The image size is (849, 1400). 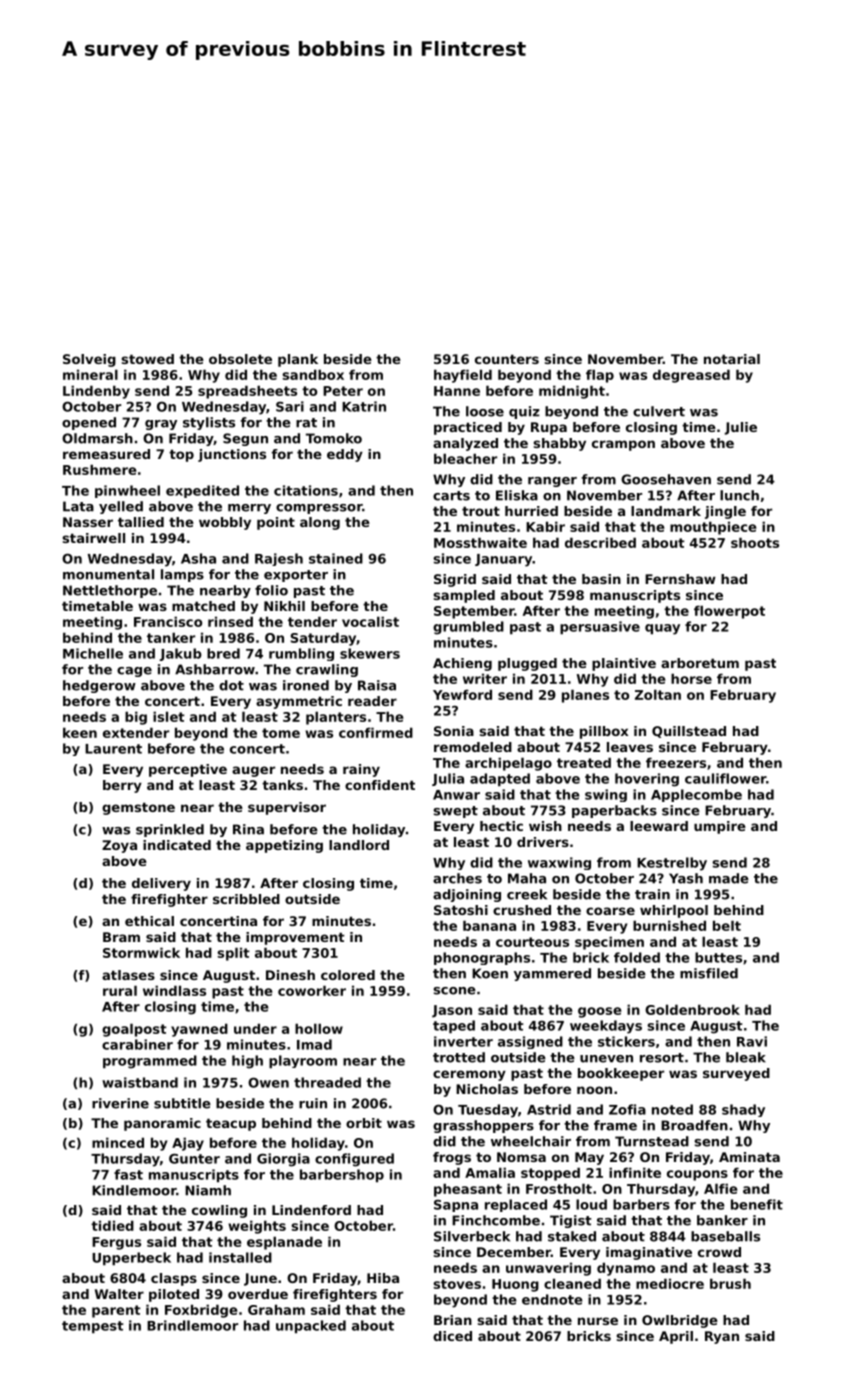 I want to click on Rina, so click(x=248, y=829).
